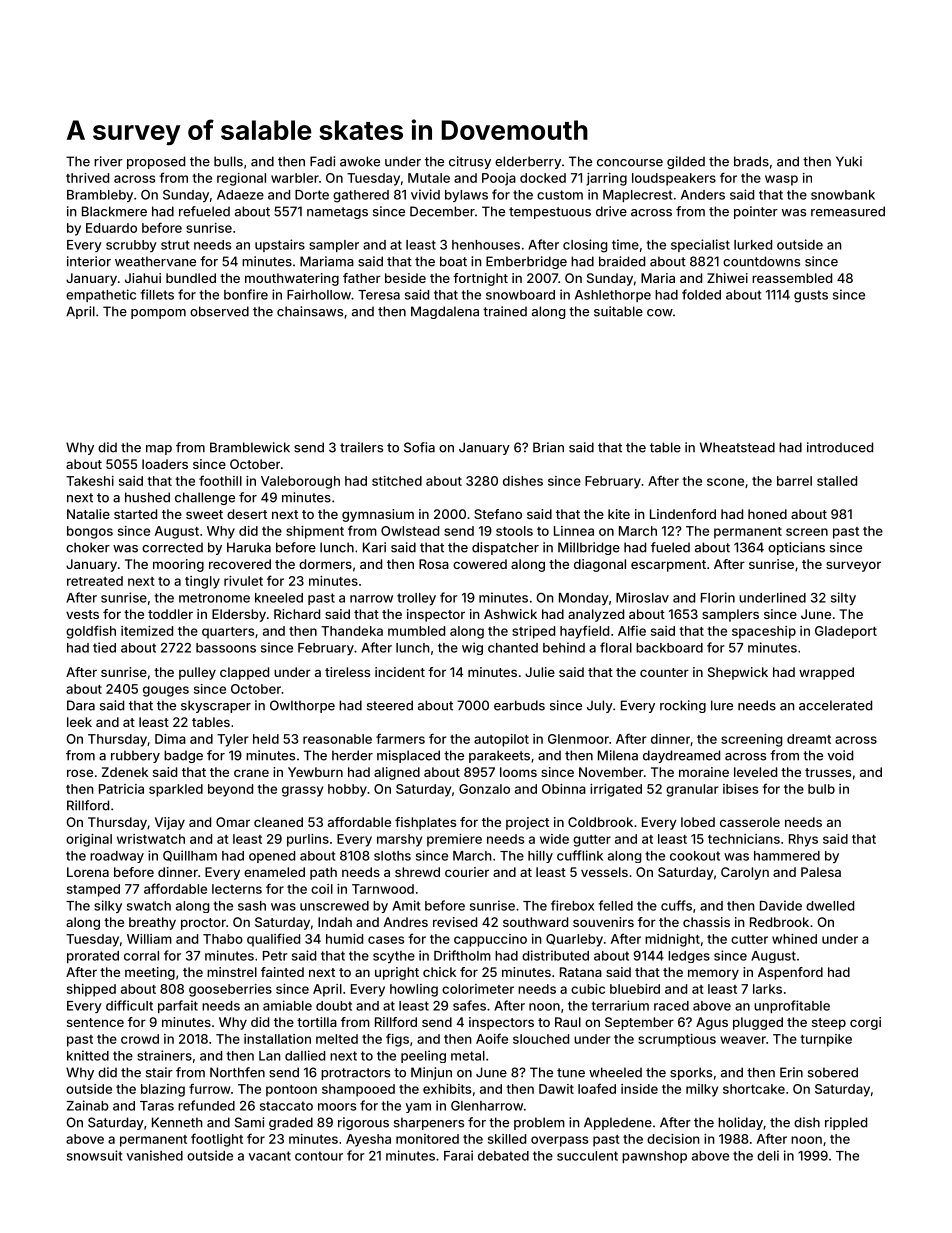 The image size is (952, 1233). I want to click on nametags, so click(337, 213).
